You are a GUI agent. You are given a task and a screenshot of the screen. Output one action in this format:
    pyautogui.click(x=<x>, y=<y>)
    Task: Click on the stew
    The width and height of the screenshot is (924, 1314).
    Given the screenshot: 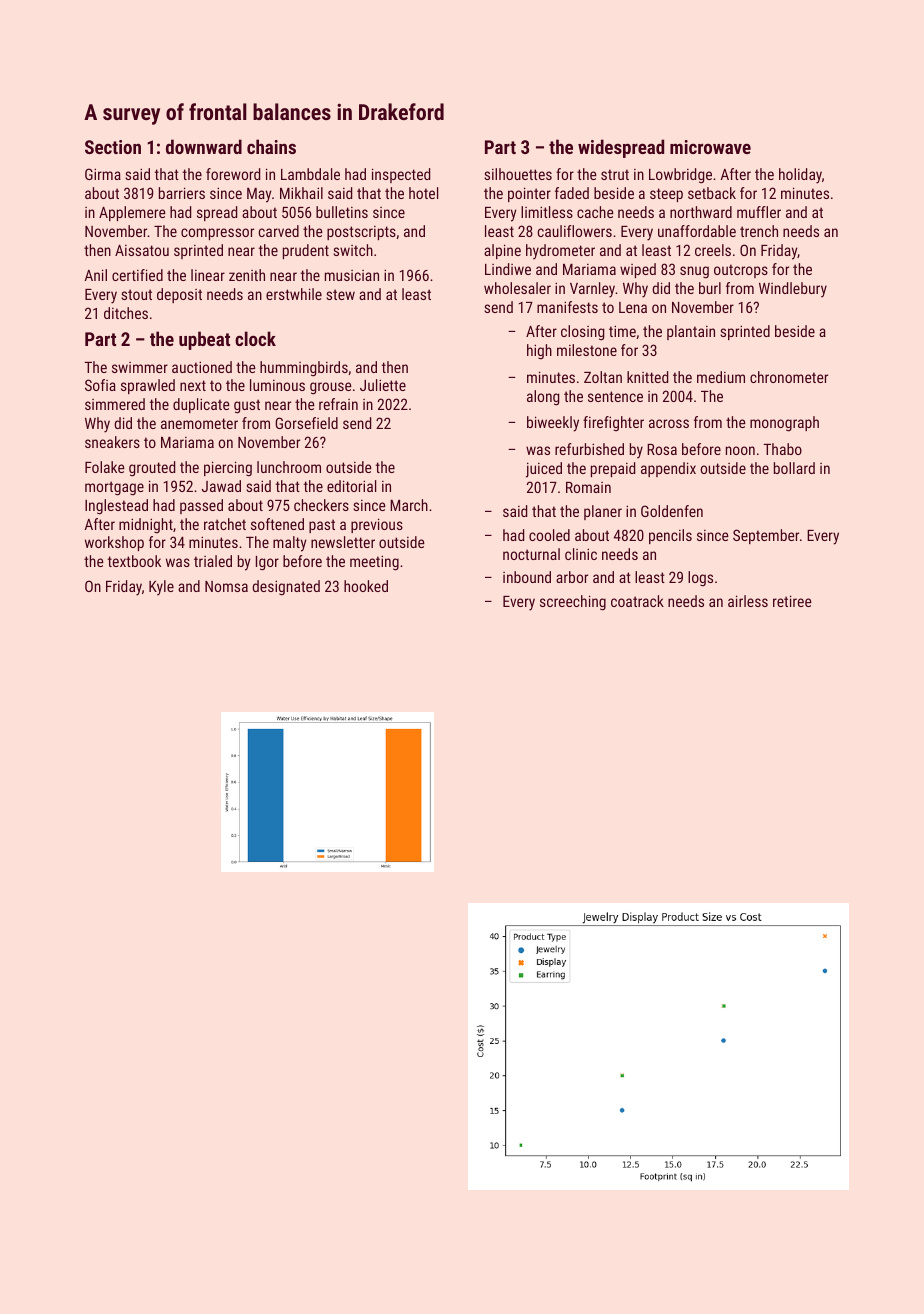 What is the action you would take?
    pyautogui.click(x=340, y=294)
